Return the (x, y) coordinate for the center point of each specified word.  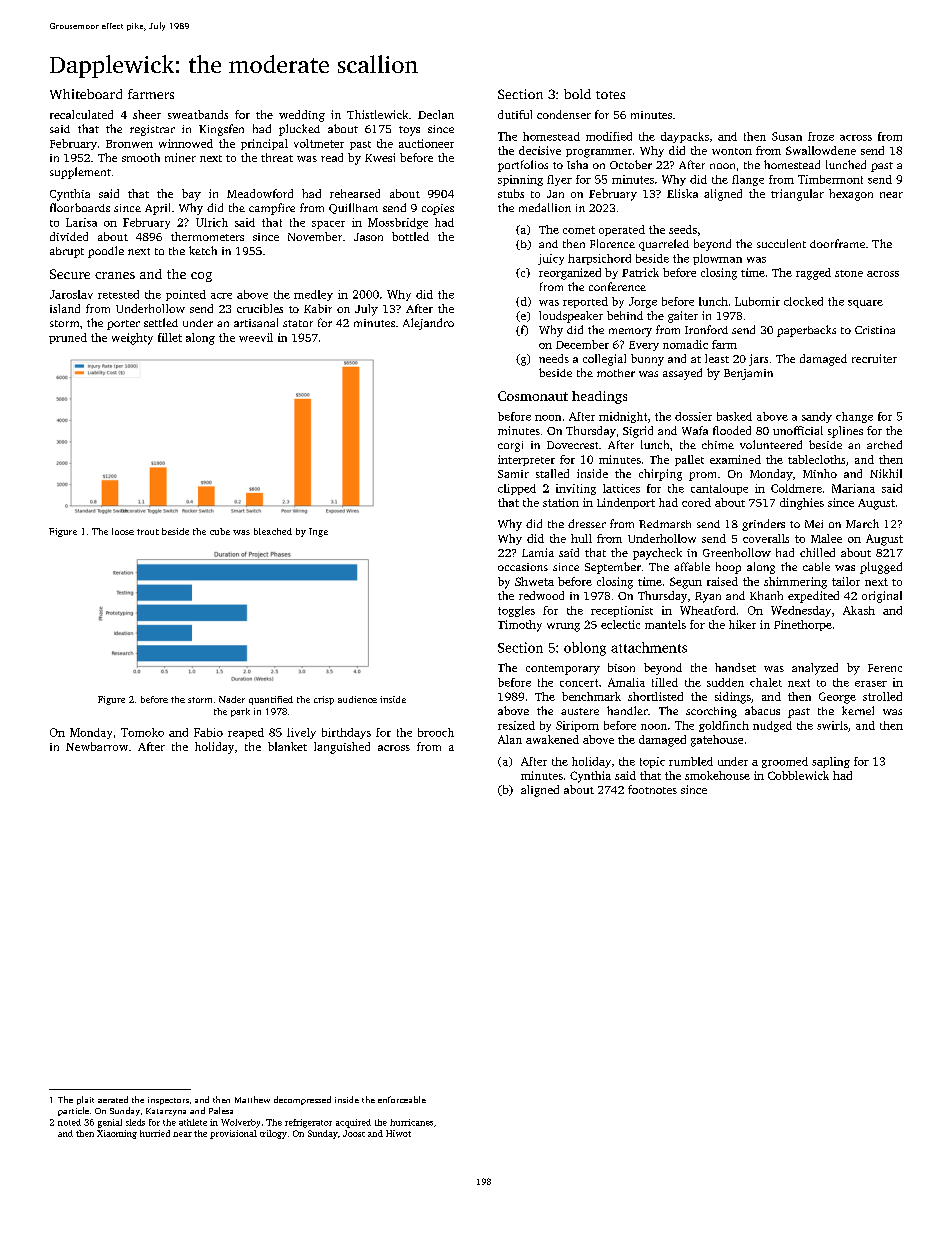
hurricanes (411, 1122)
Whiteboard (86, 94)
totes (610, 95)
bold (577, 94)
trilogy (273, 1134)
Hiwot (398, 1133)
